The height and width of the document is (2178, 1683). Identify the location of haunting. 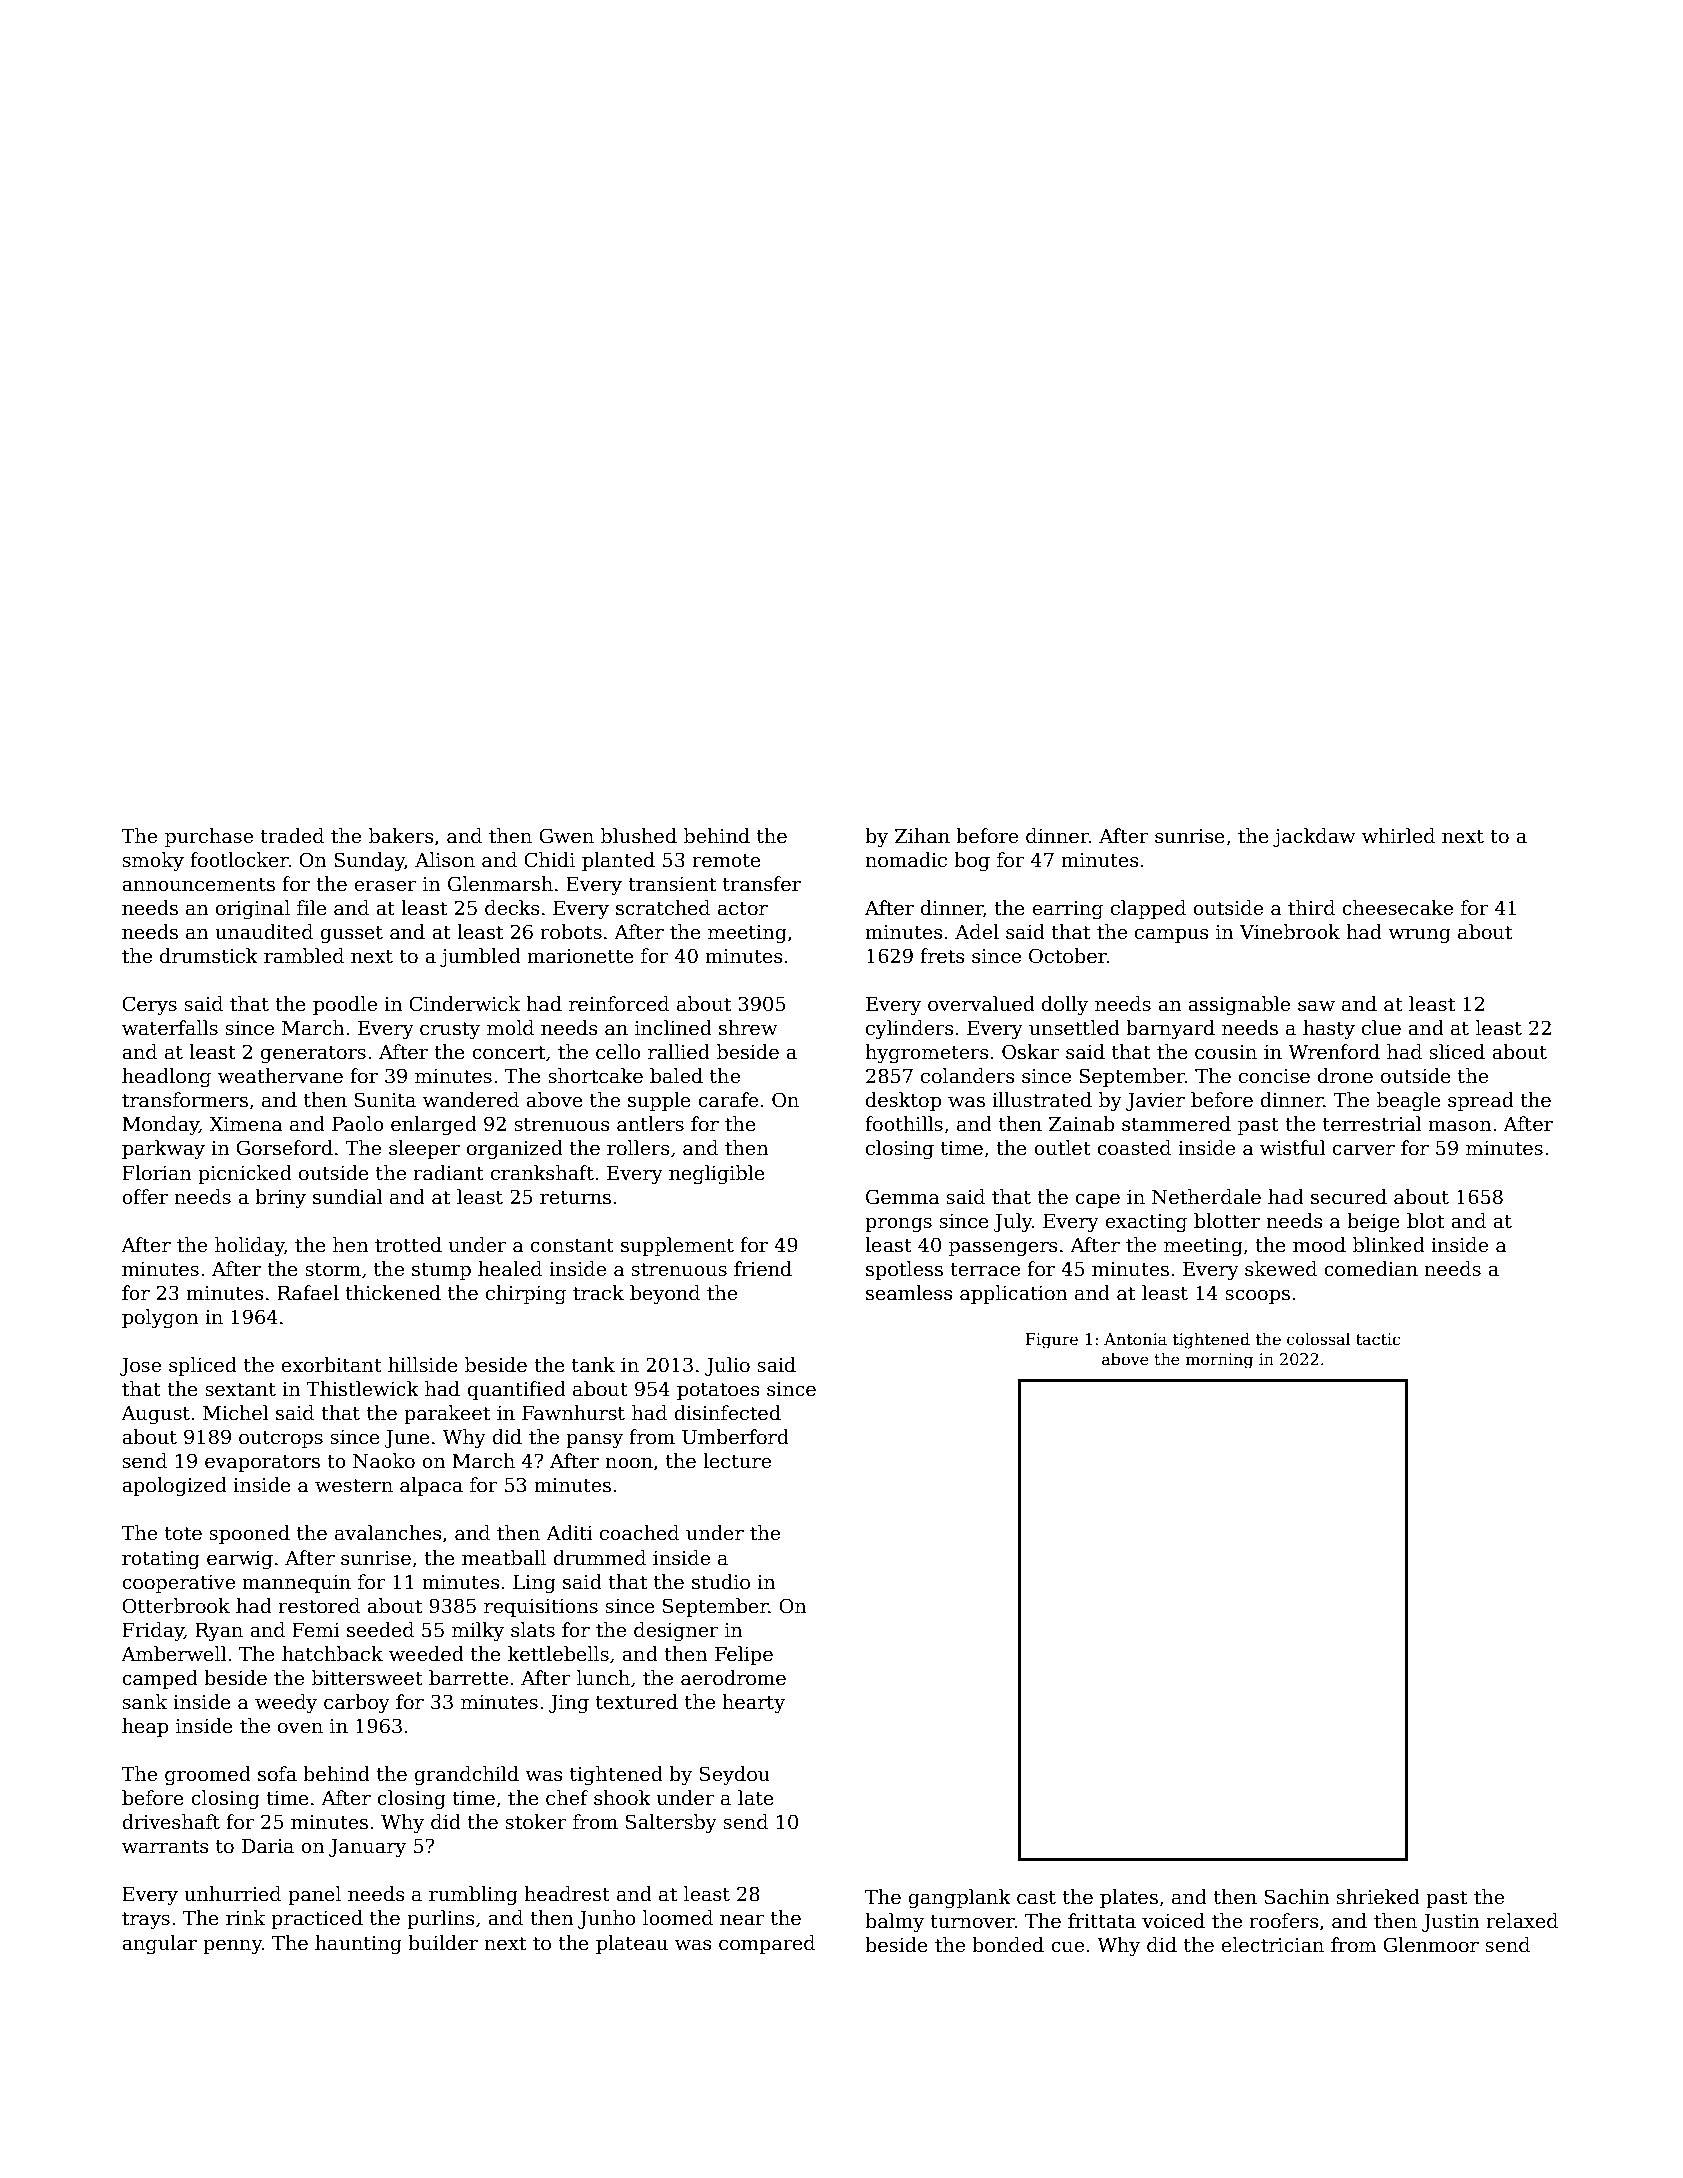
(358, 1944).
